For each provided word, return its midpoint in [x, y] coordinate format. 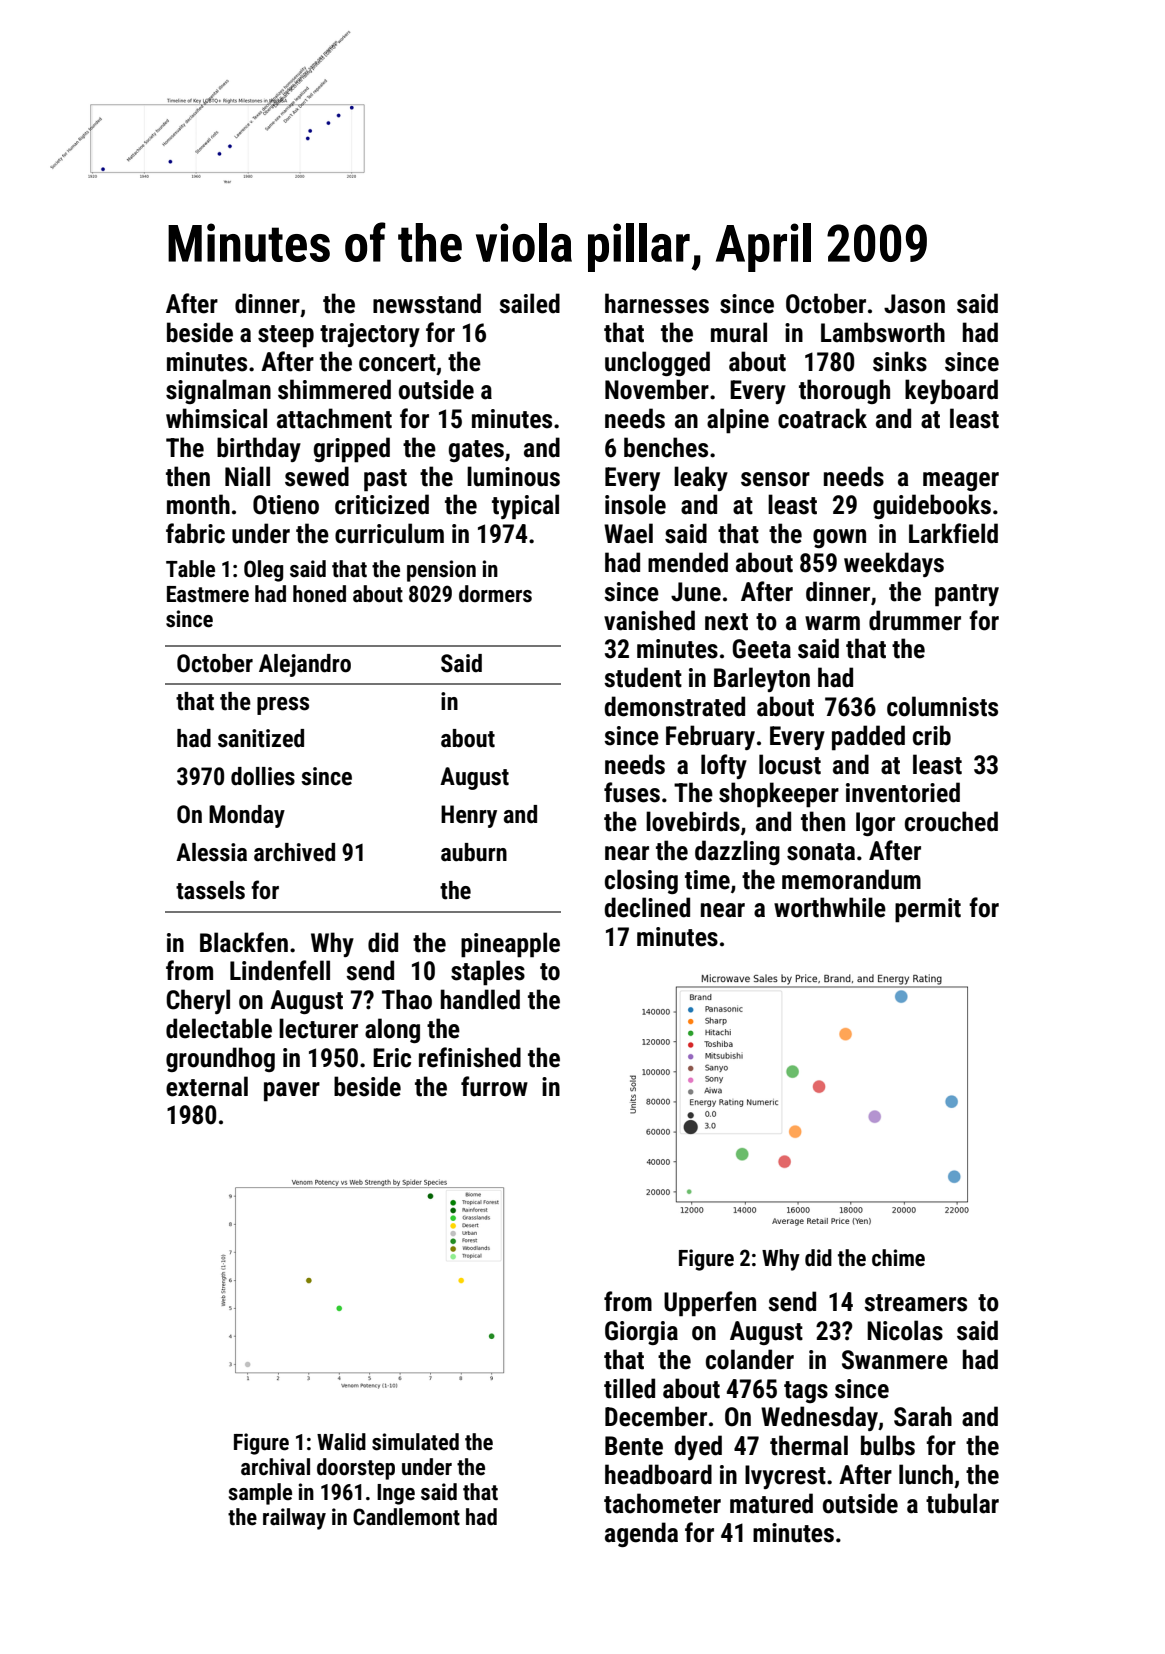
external [207, 1086]
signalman [218, 391]
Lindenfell [280, 970]
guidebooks [932, 506]
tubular [962, 1503]
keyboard [951, 391]
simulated [415, 1442]
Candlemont [406, 1517]
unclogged [657, 363]
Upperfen [710, 1304]
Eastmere [208, 594]
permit [928, 910]
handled [480, 999]
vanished [649, 620]
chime [898, 1258]
